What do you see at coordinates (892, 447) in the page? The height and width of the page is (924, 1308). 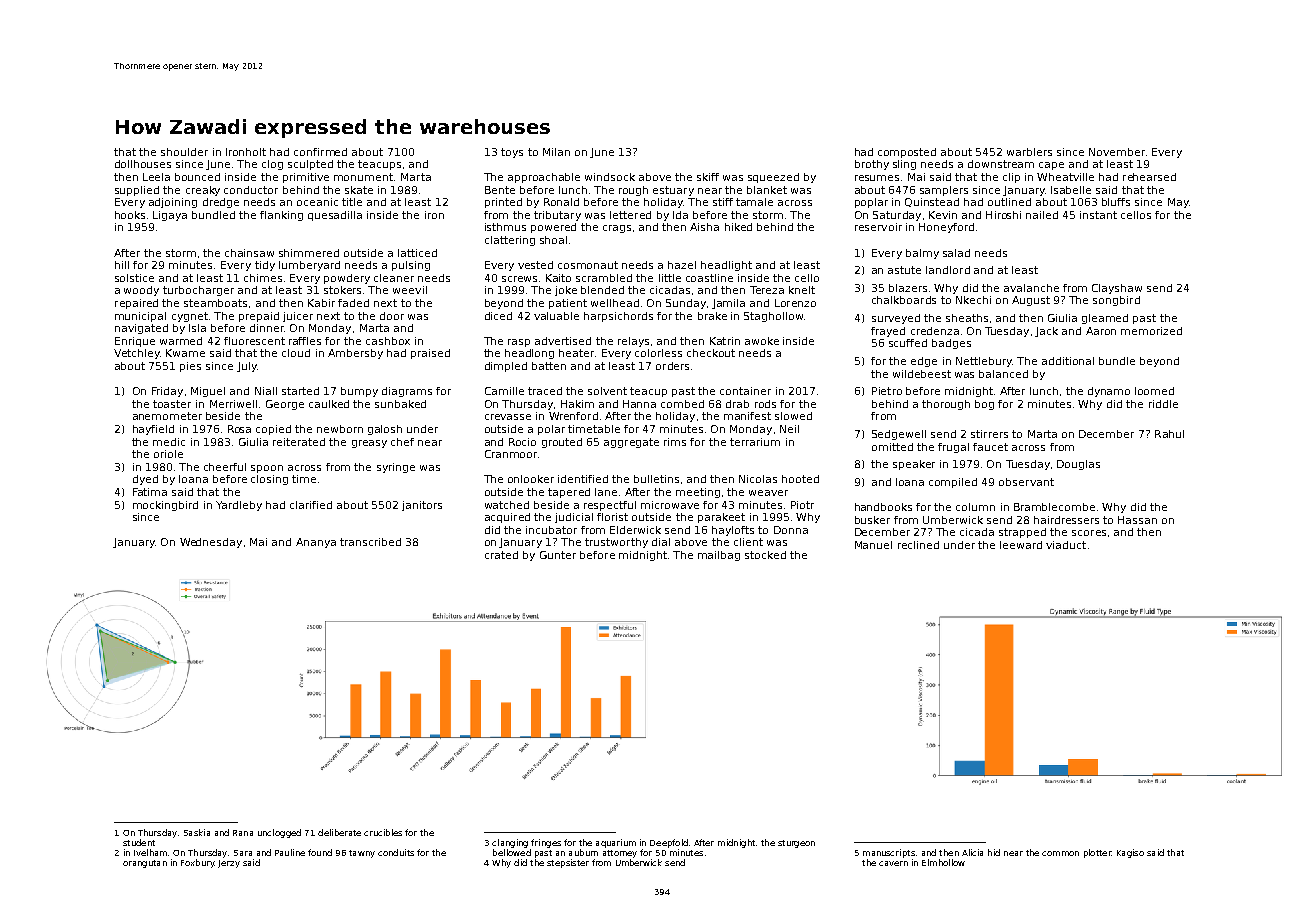 I see `omitted` at bounding box center [892, 447].
